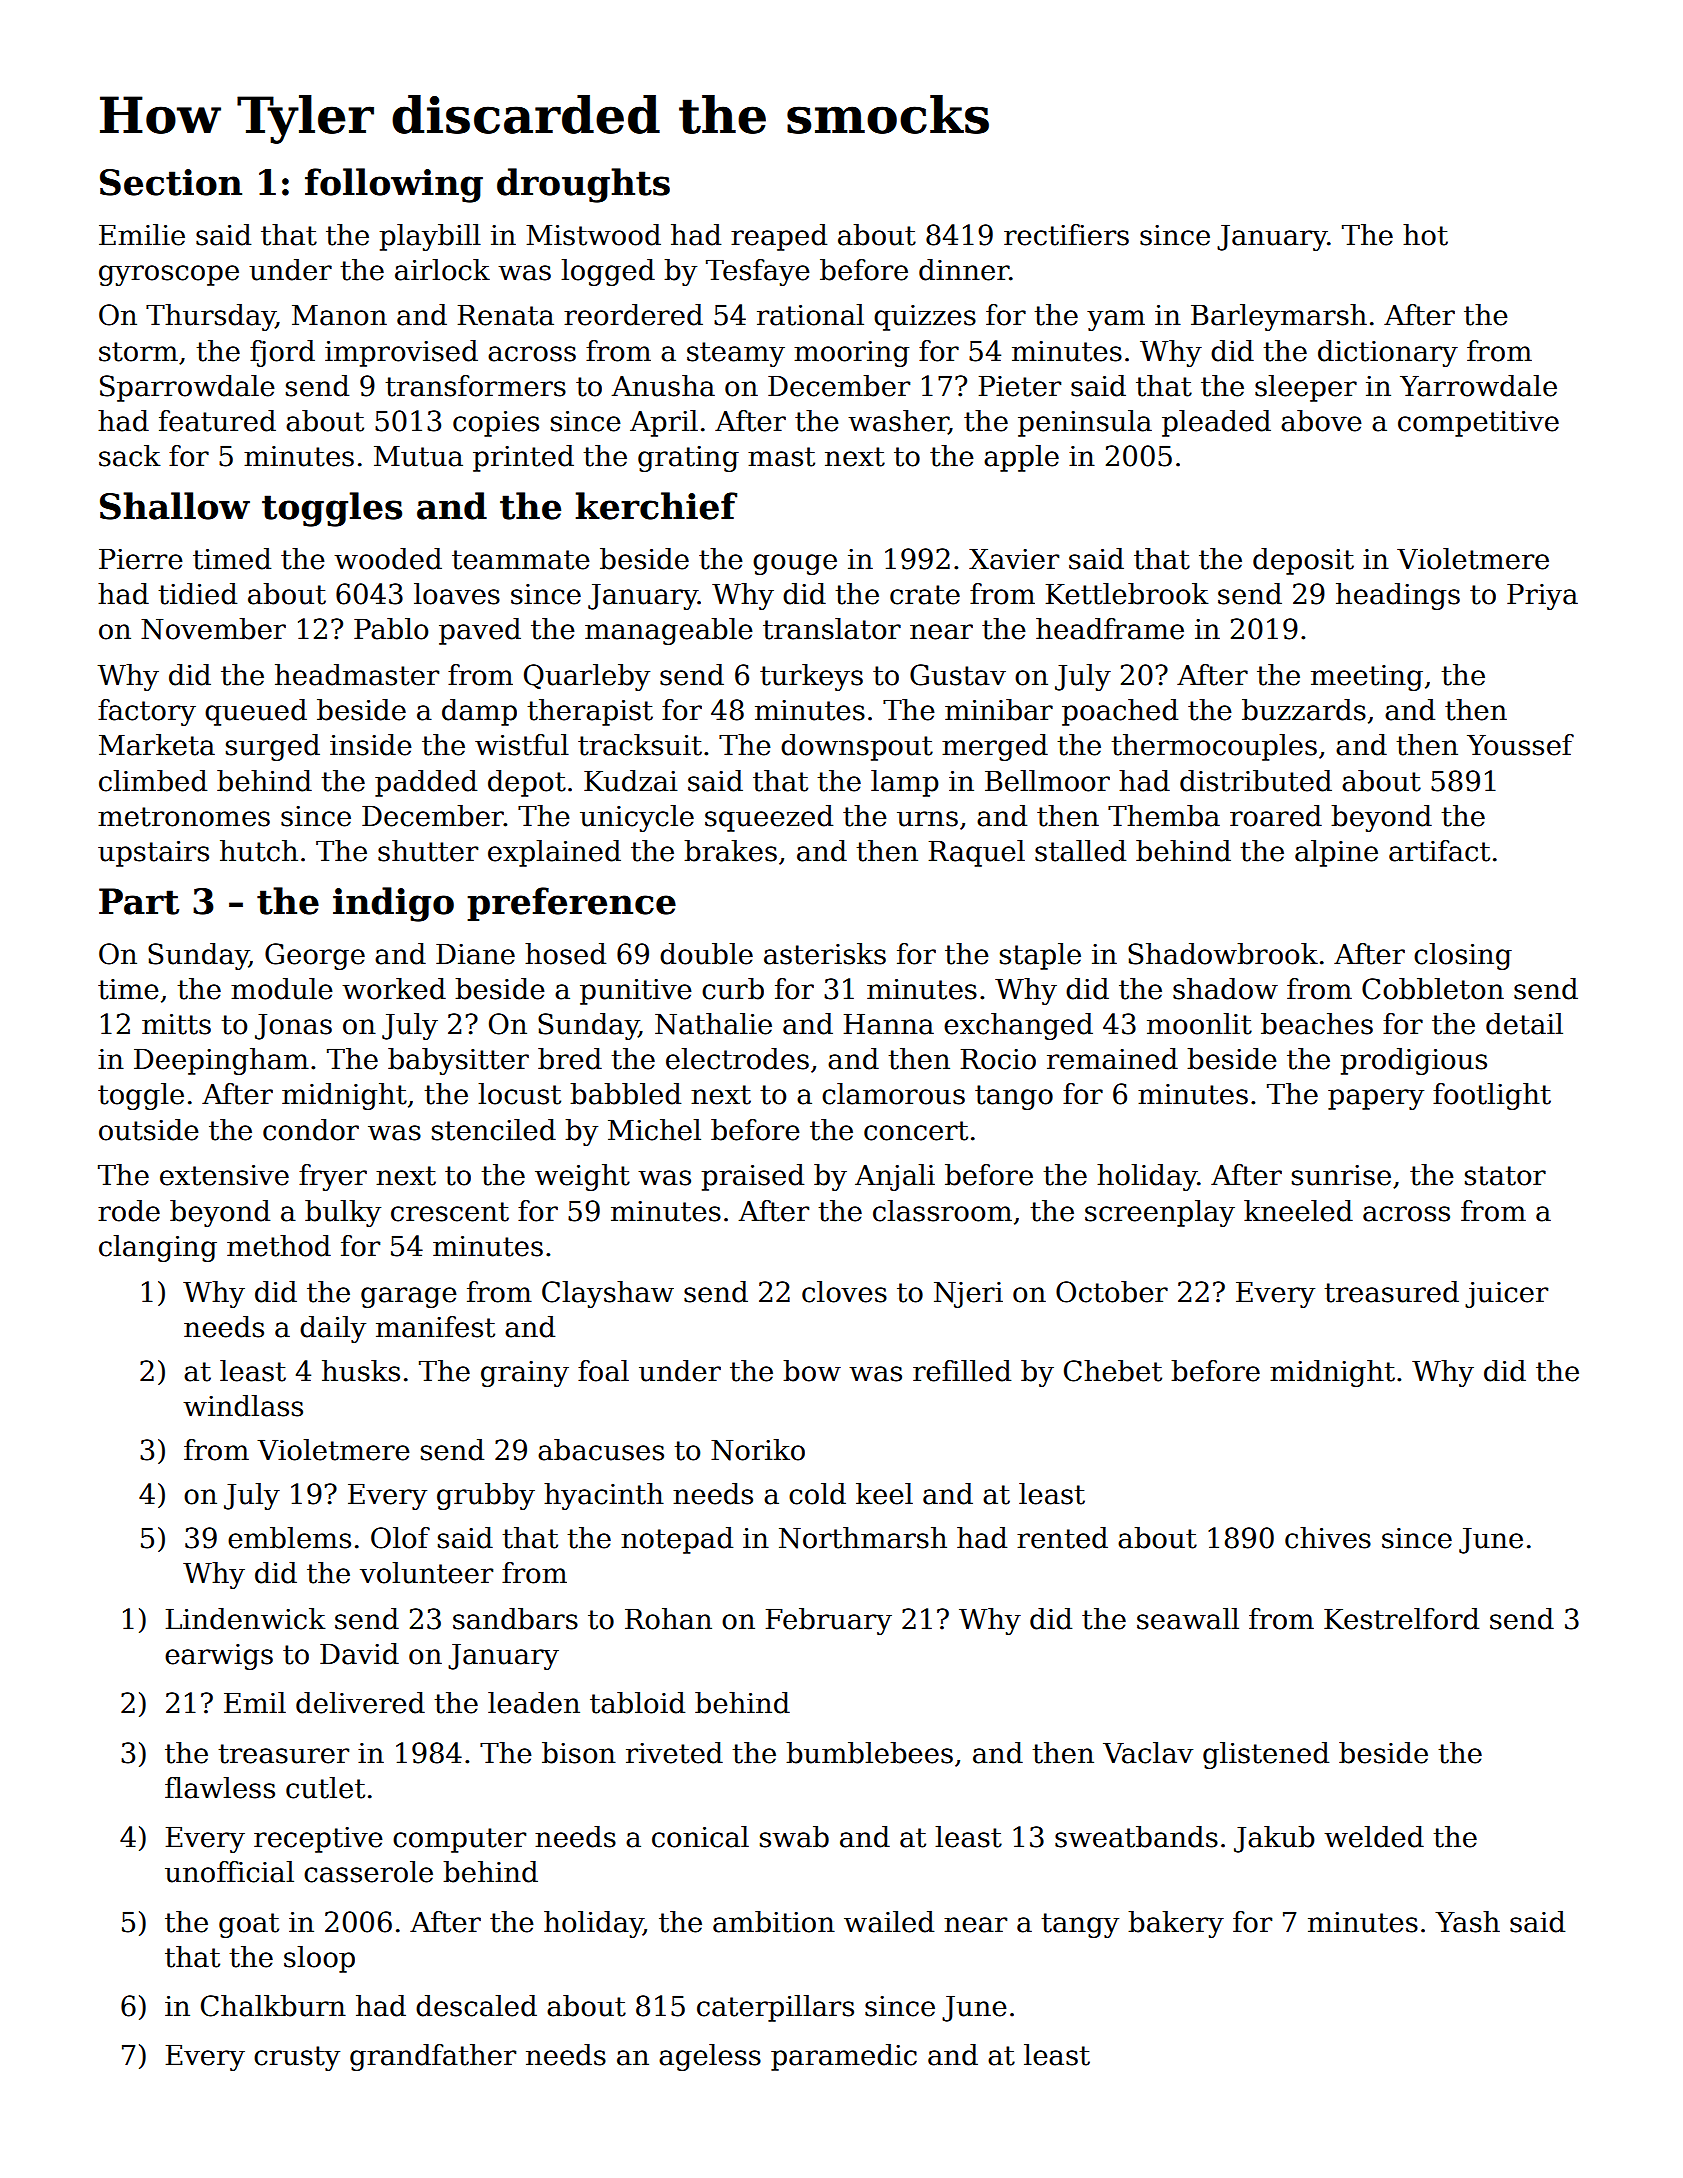  What do you see at coordinates (169, 275) in the image?
I see `gyroscope` at bounding box center [169, 275].
